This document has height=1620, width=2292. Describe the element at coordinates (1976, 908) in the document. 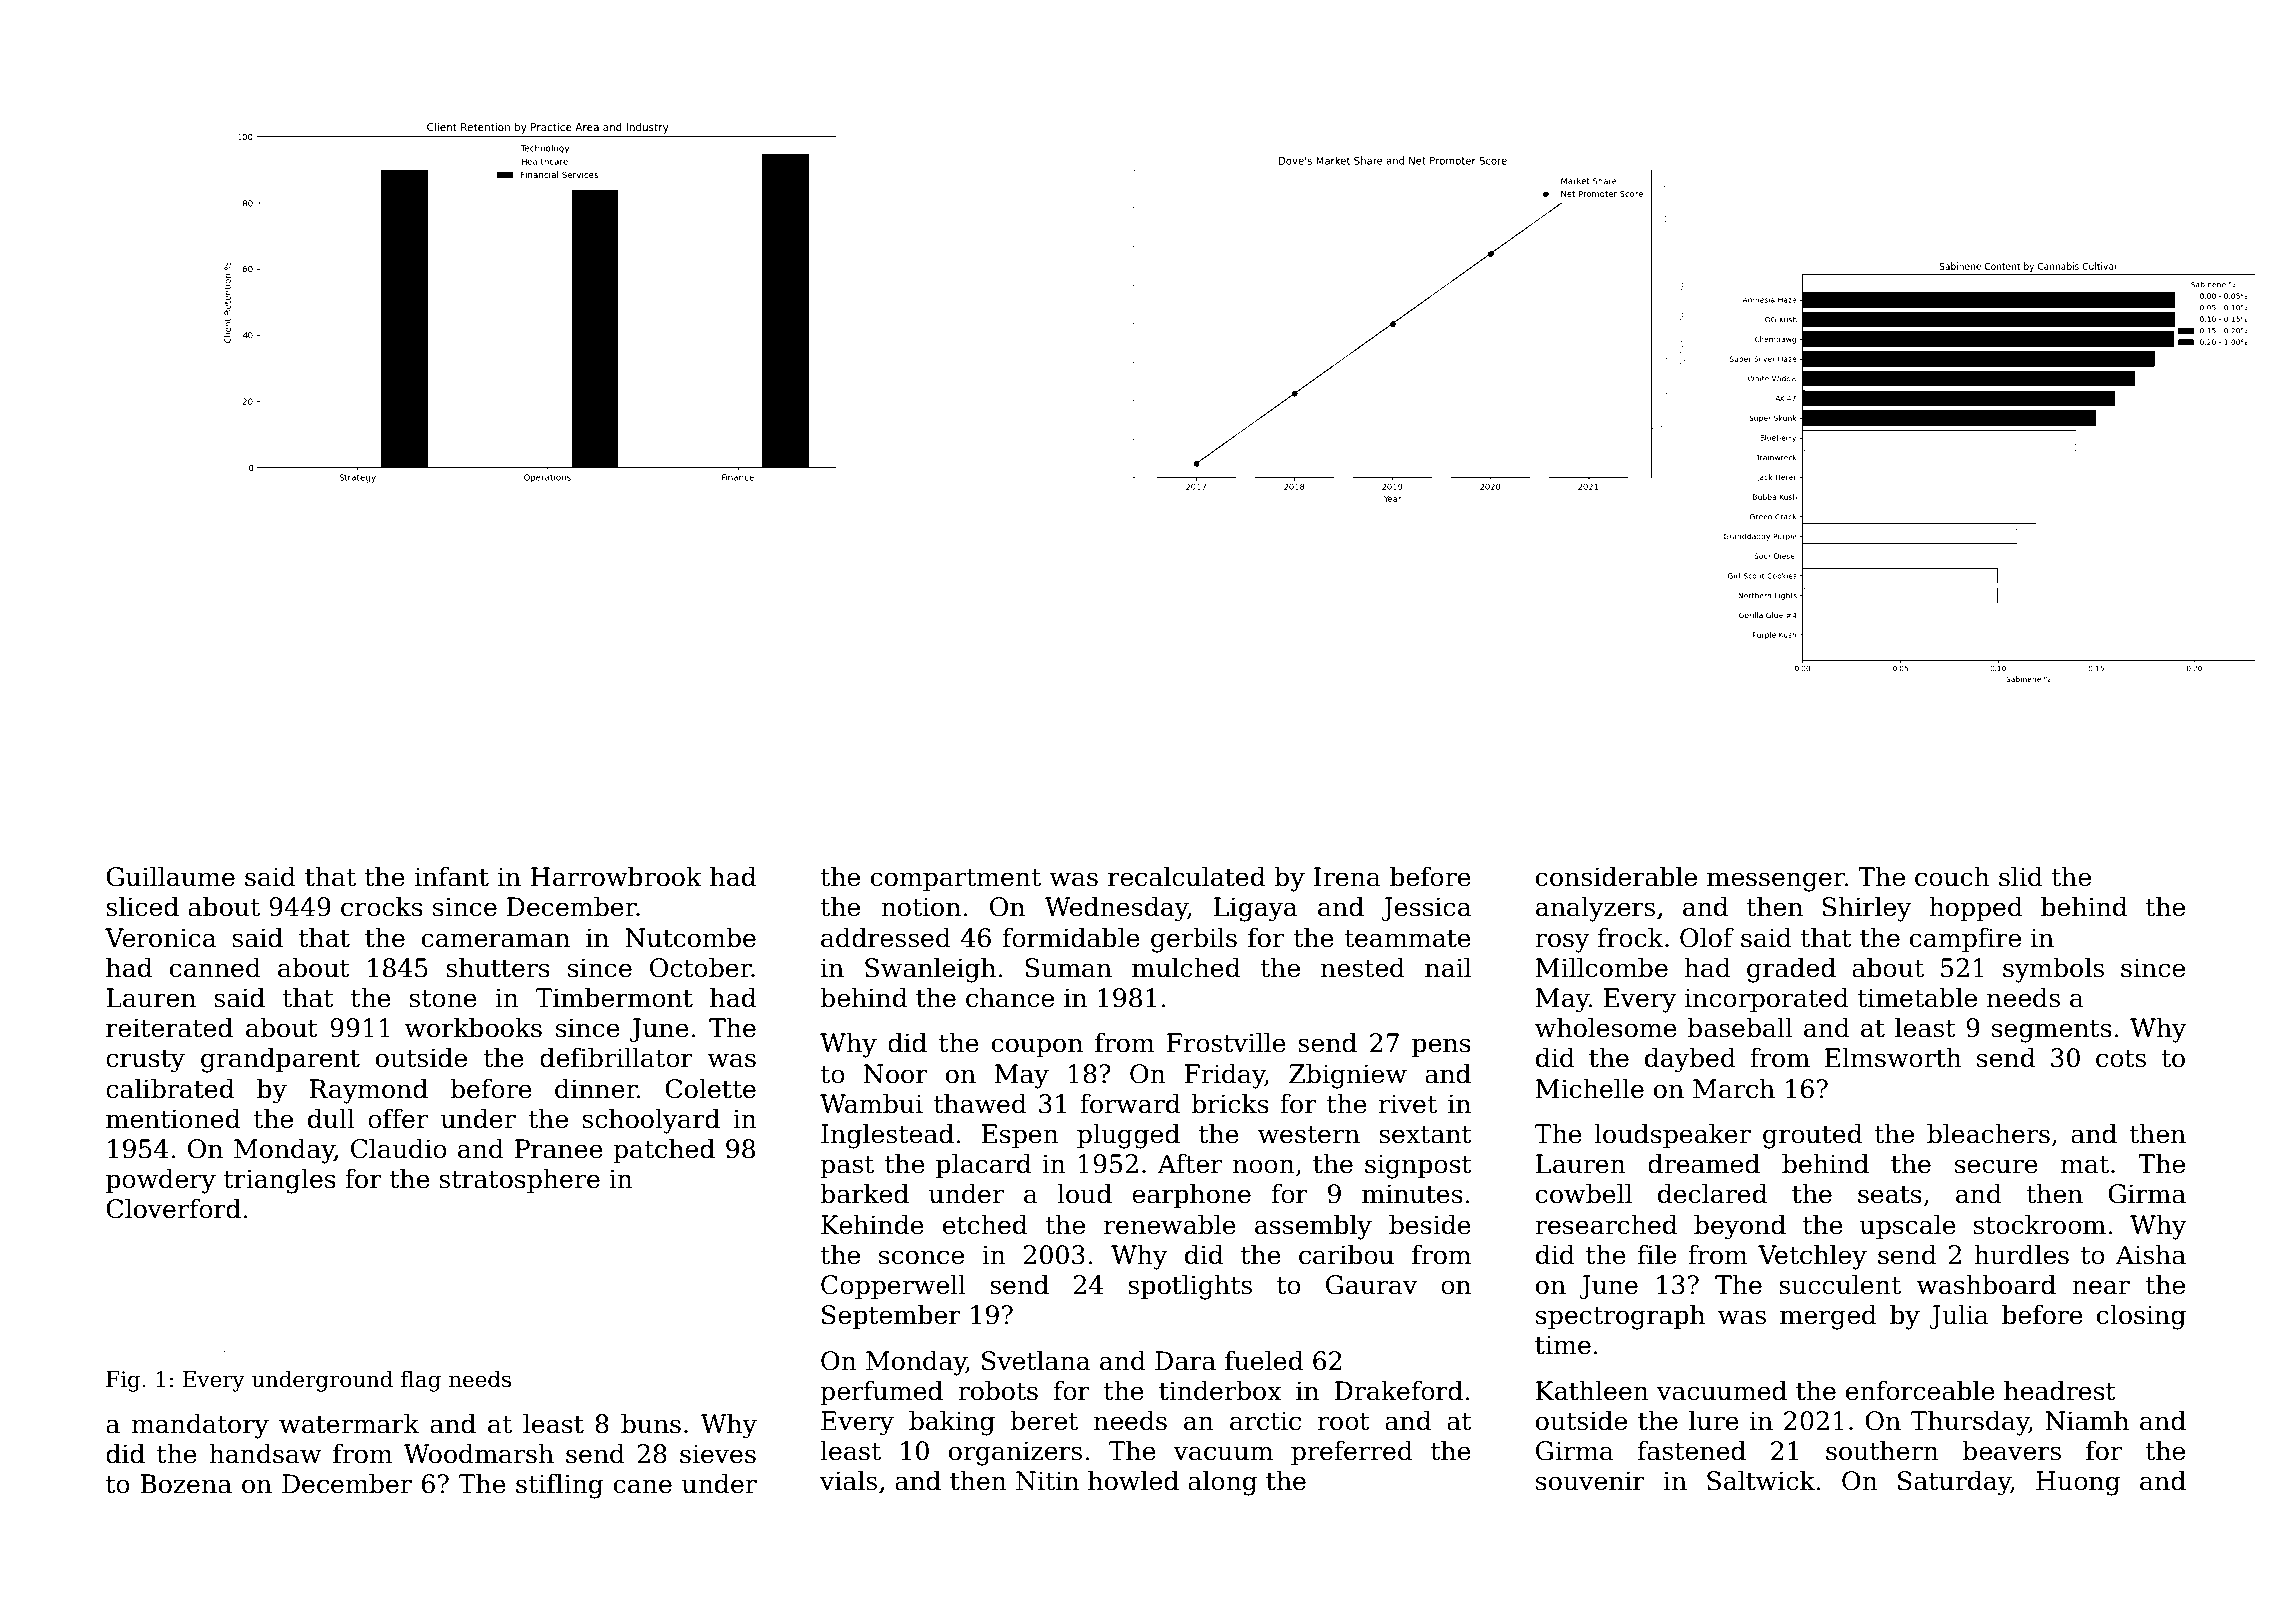

I see `hopped` at that location.
